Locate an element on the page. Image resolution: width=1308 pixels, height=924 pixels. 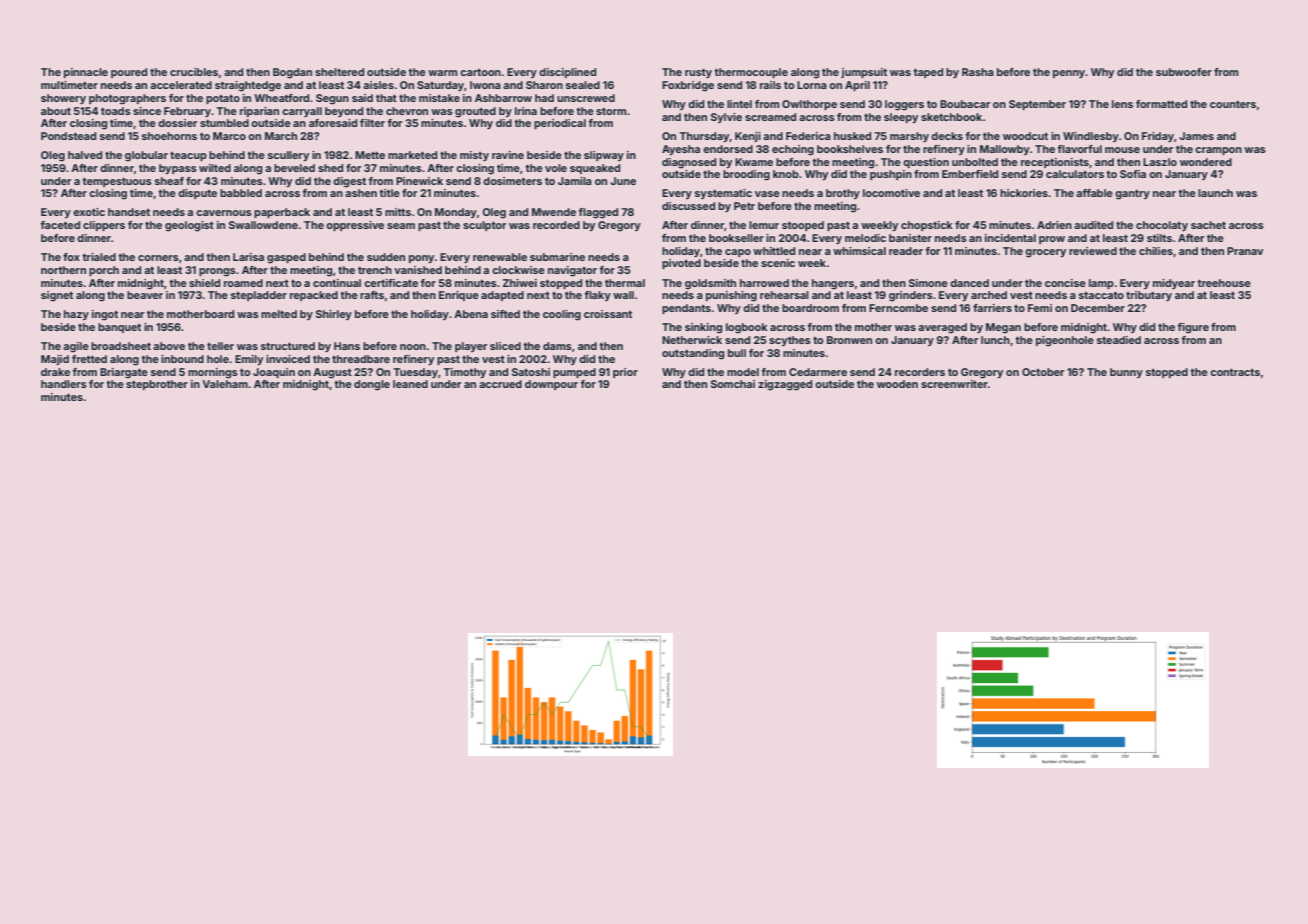
pinnacle is located at coordinates (86, 73).
